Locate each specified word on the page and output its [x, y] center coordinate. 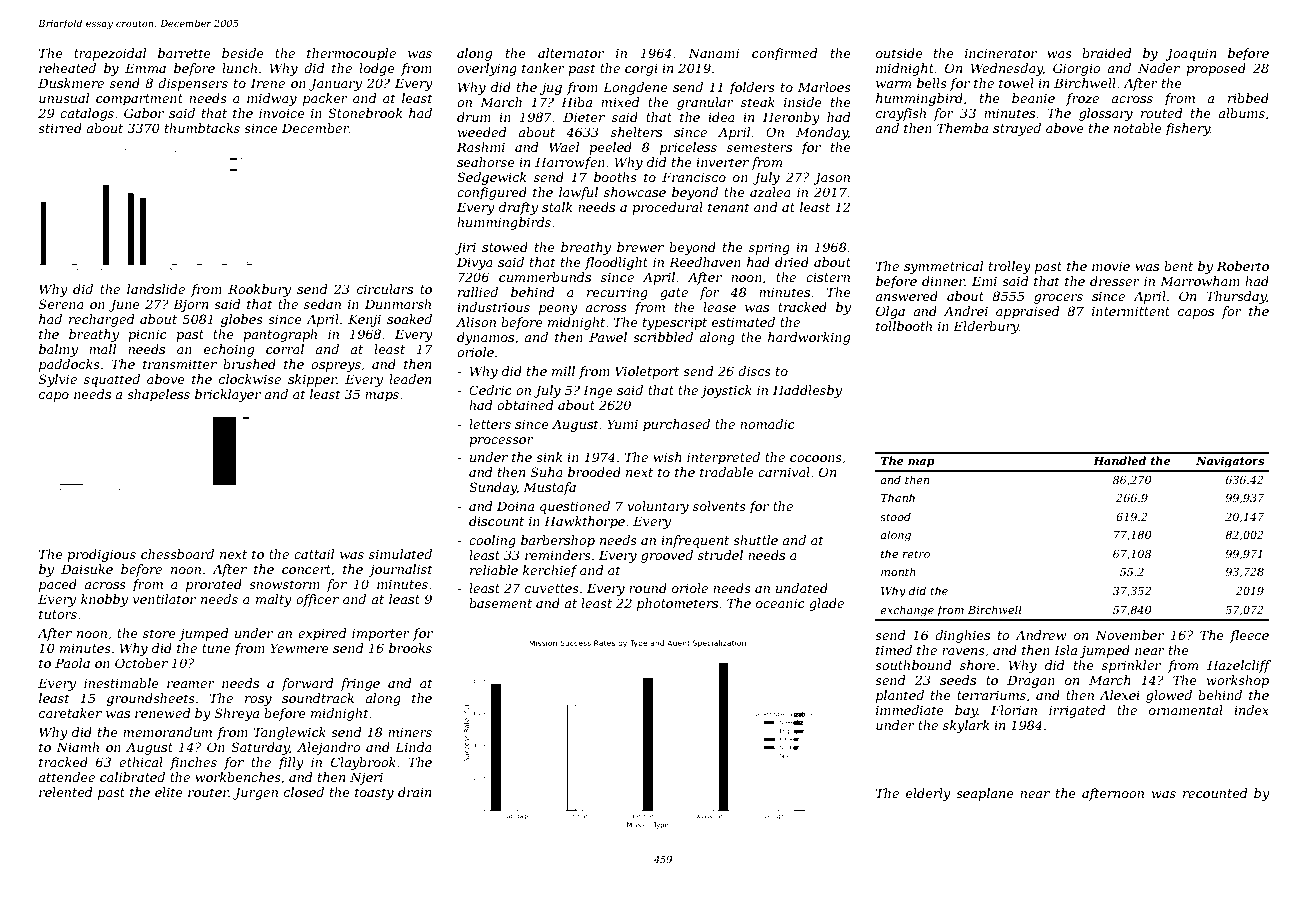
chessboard [177, 554]
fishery [1187, 129]
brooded [594, 472]
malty [274, 600]
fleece [1249, 636]
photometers [677, 604]
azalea [770, 192]
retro [916, 554]
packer [325, 99]
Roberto [1243, 266]
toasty [374, 794]
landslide [156, 289]
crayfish [901, 114]
